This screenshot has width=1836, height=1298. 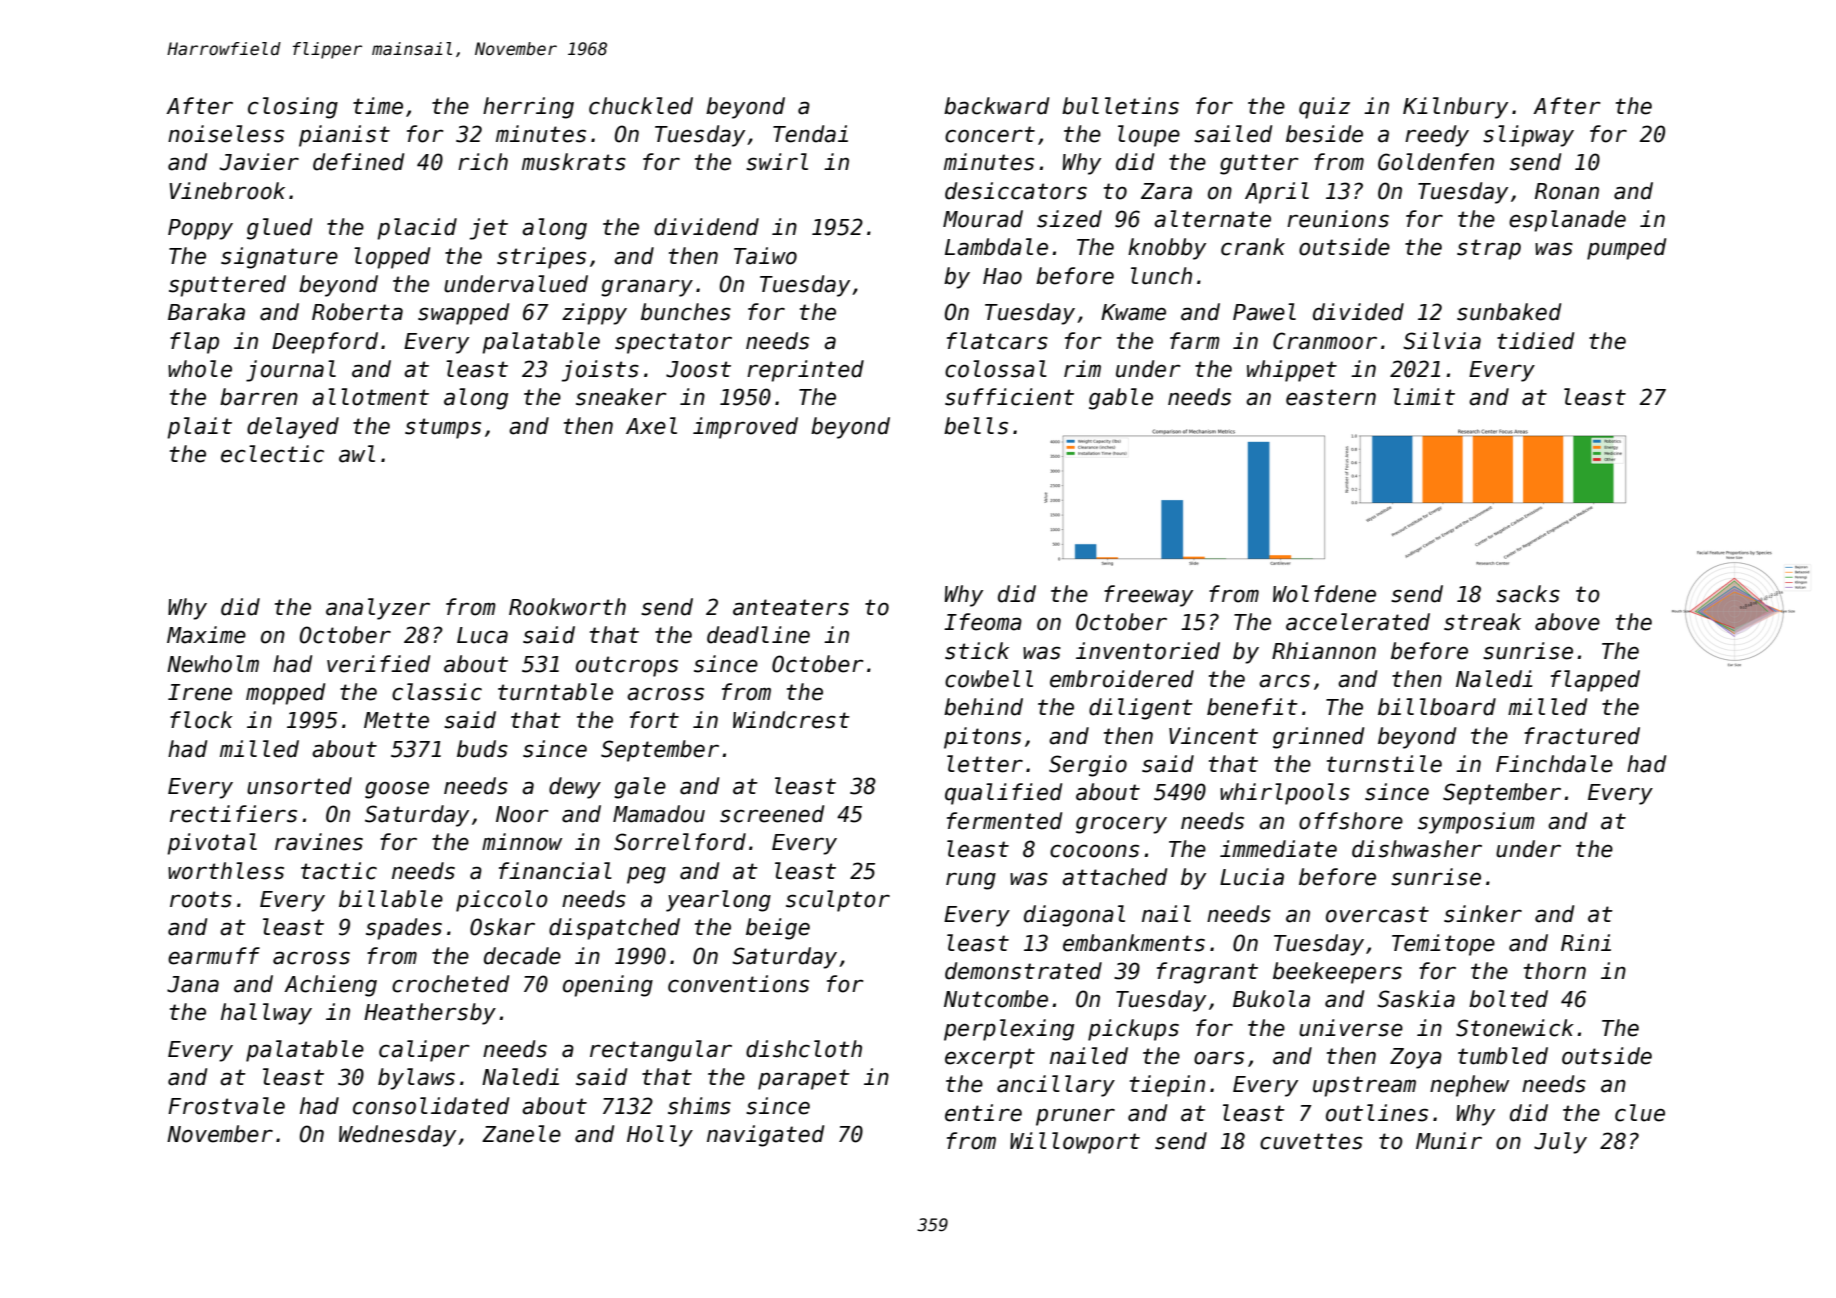 I want to click on Frostvale, so click(x=226, y=1106).
